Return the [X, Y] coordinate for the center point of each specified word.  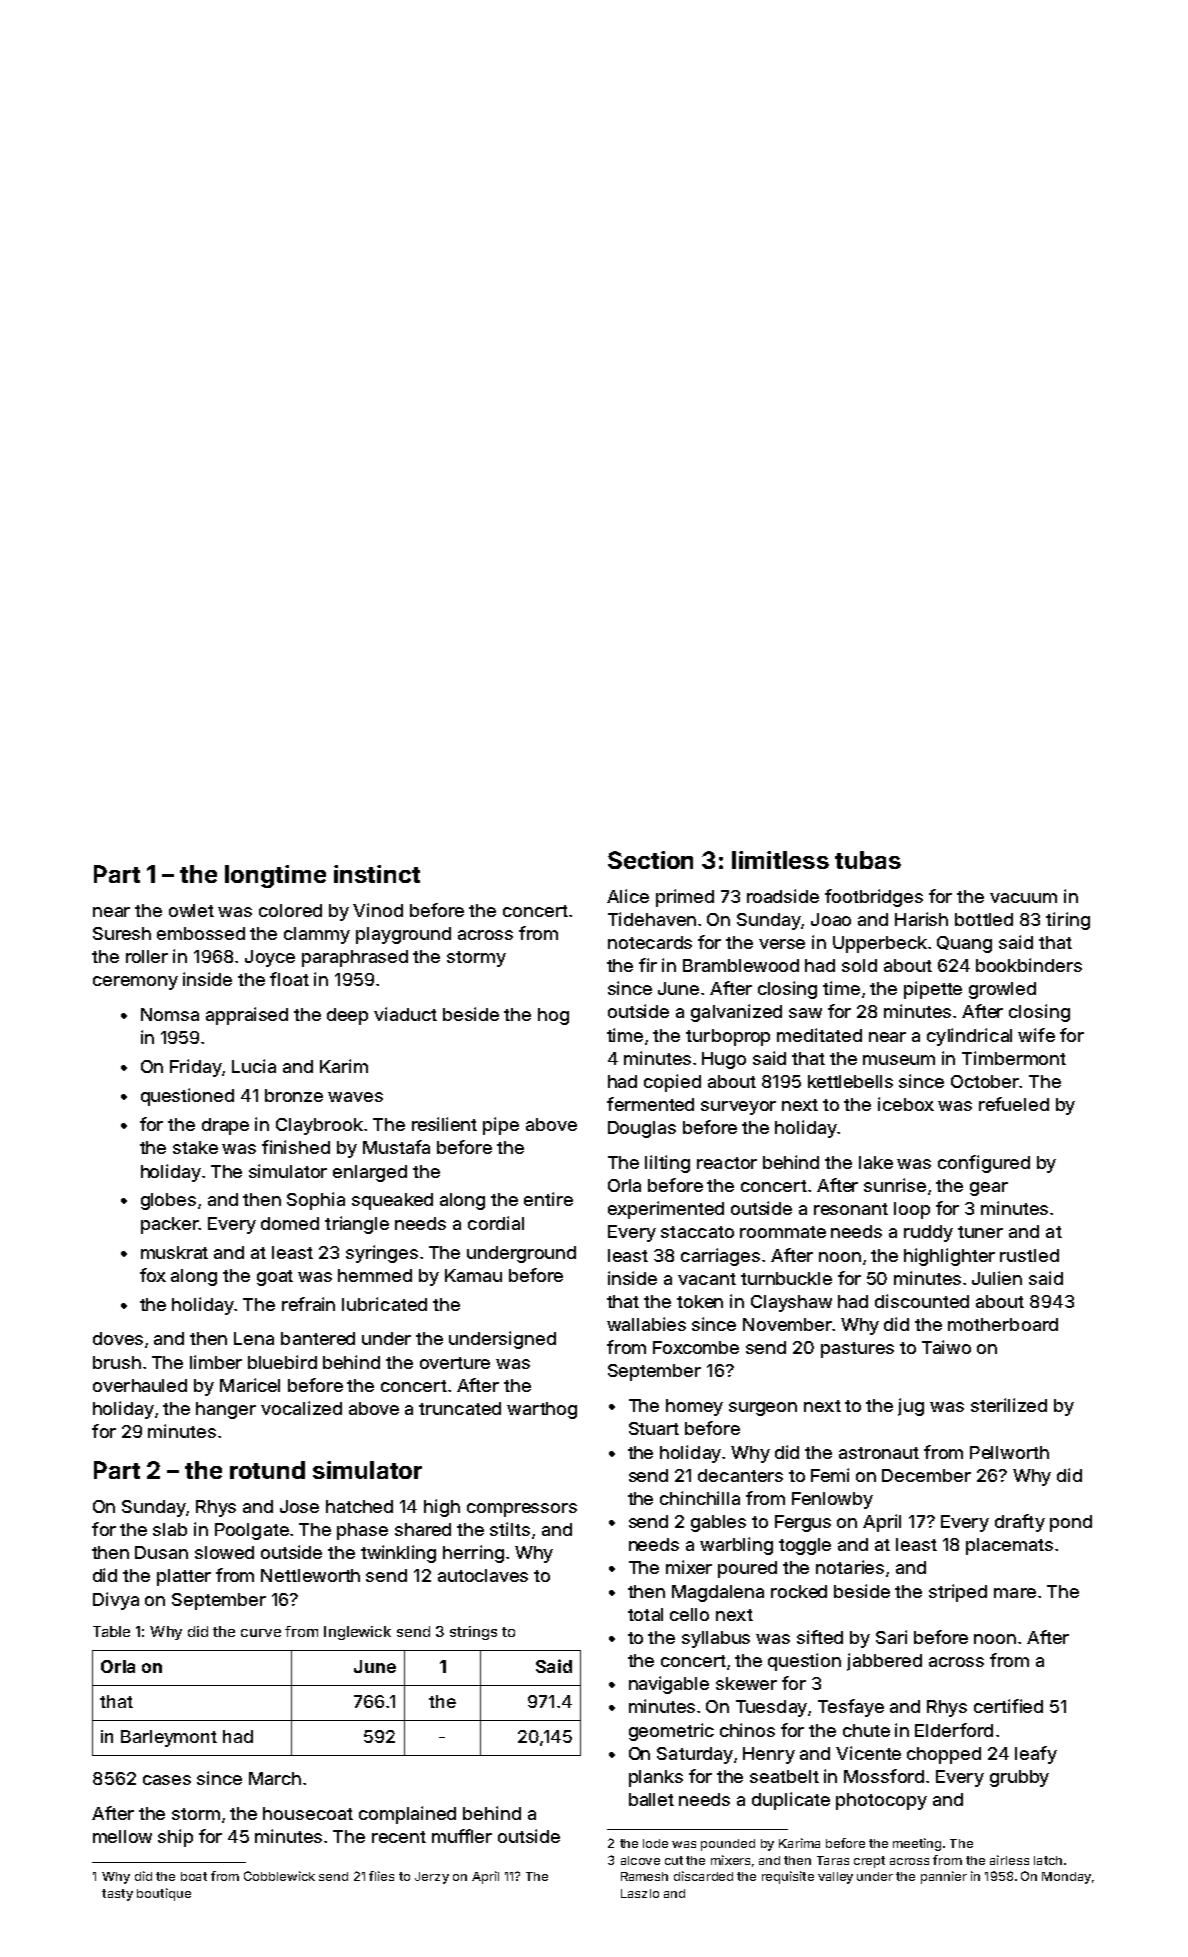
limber [216, 1362]
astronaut [879, 1453]
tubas [868, 860]
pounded [728, 1845]
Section [650, 860]
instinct [377, 874]
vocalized [301, 1408]
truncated [460, 1408]
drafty [1020, 1523]
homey [694, 1407]
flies [381, 1876]
